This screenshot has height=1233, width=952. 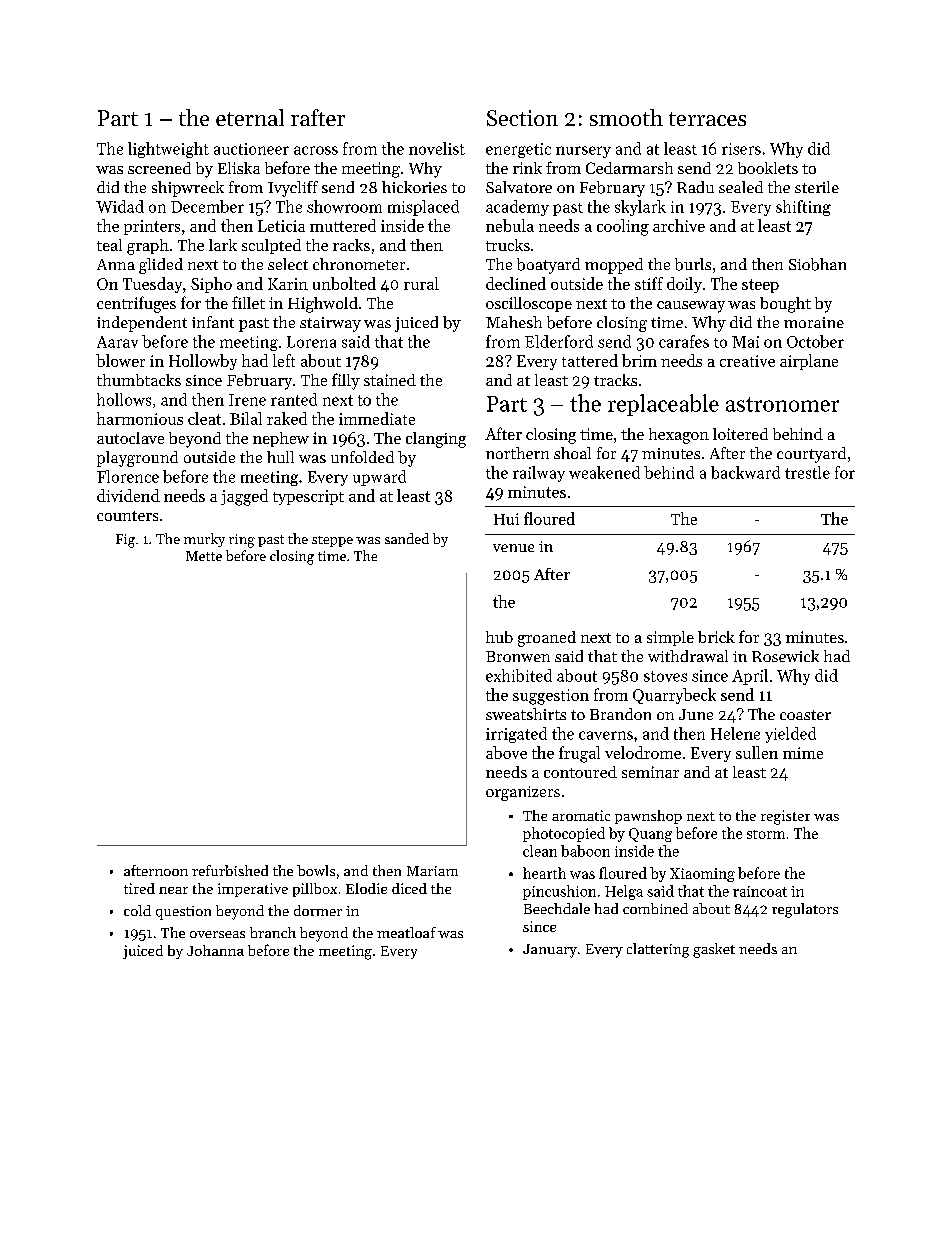 What do you see at coordinates (280, 457) in the screenshot?
I see `hull` at bounding box center [280, 457].
